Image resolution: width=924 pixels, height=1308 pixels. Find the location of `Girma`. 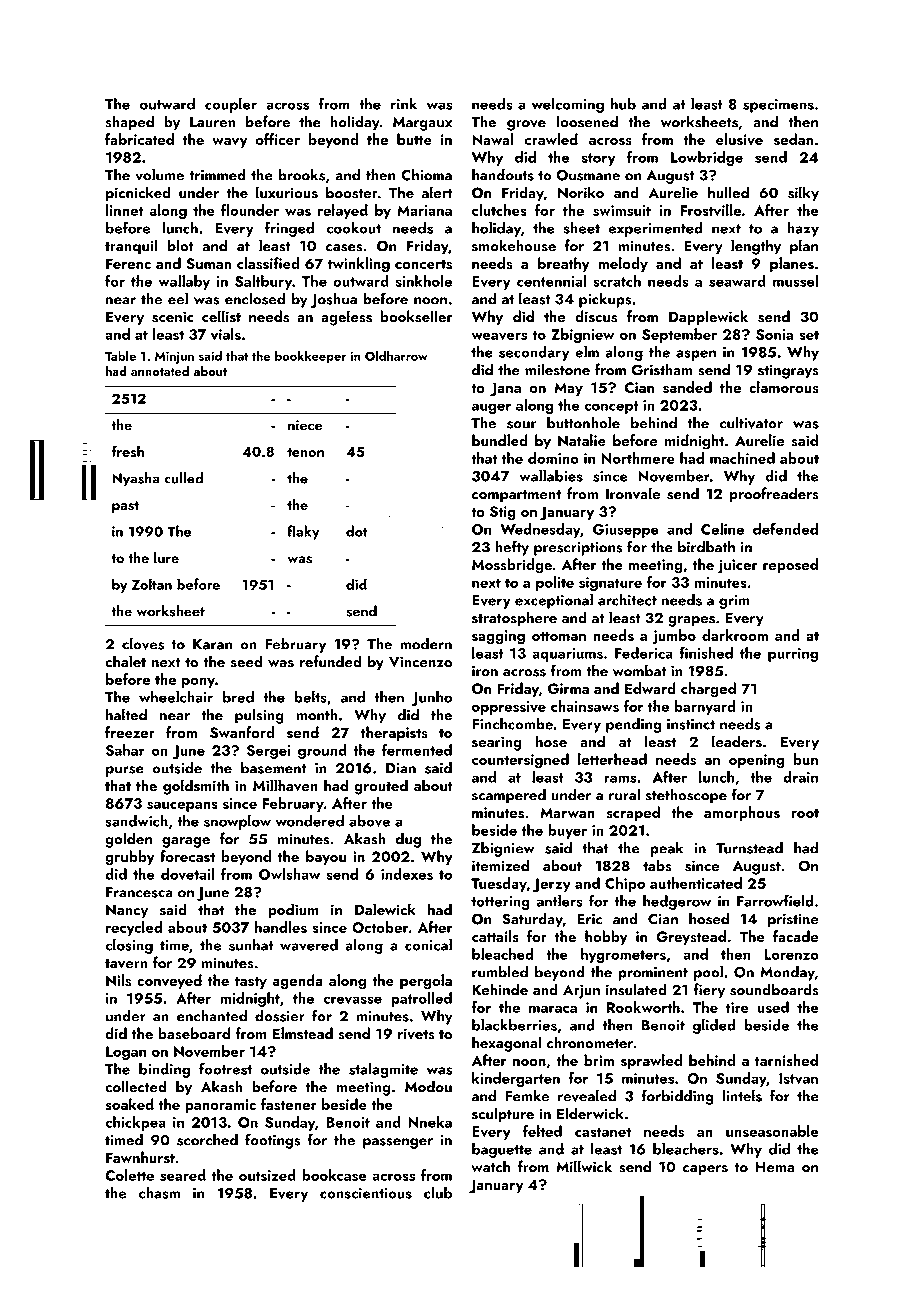

Girma is located at coordinates (568, 689).
